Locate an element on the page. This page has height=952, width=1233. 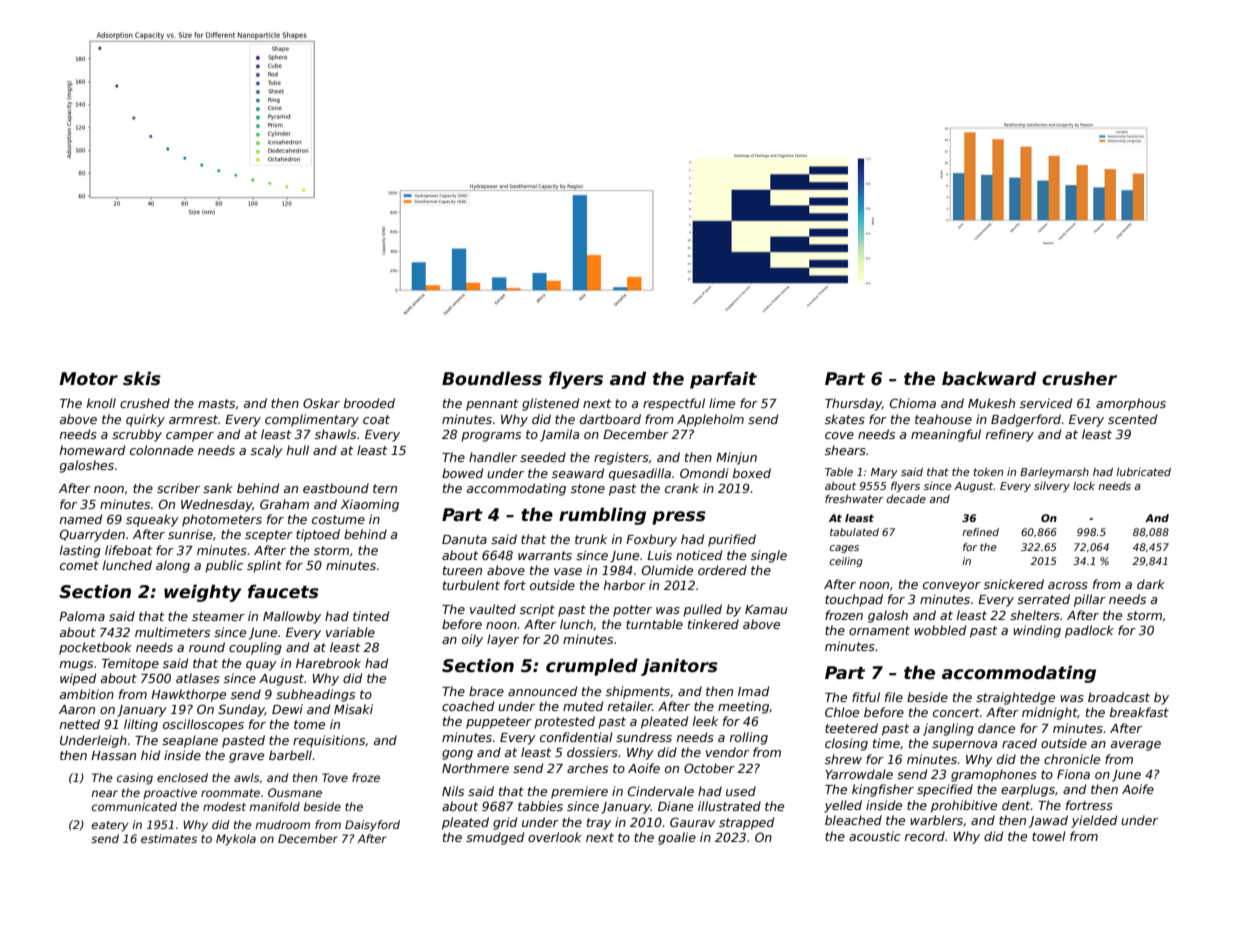
parfait is located at coordinates (723, 380).
